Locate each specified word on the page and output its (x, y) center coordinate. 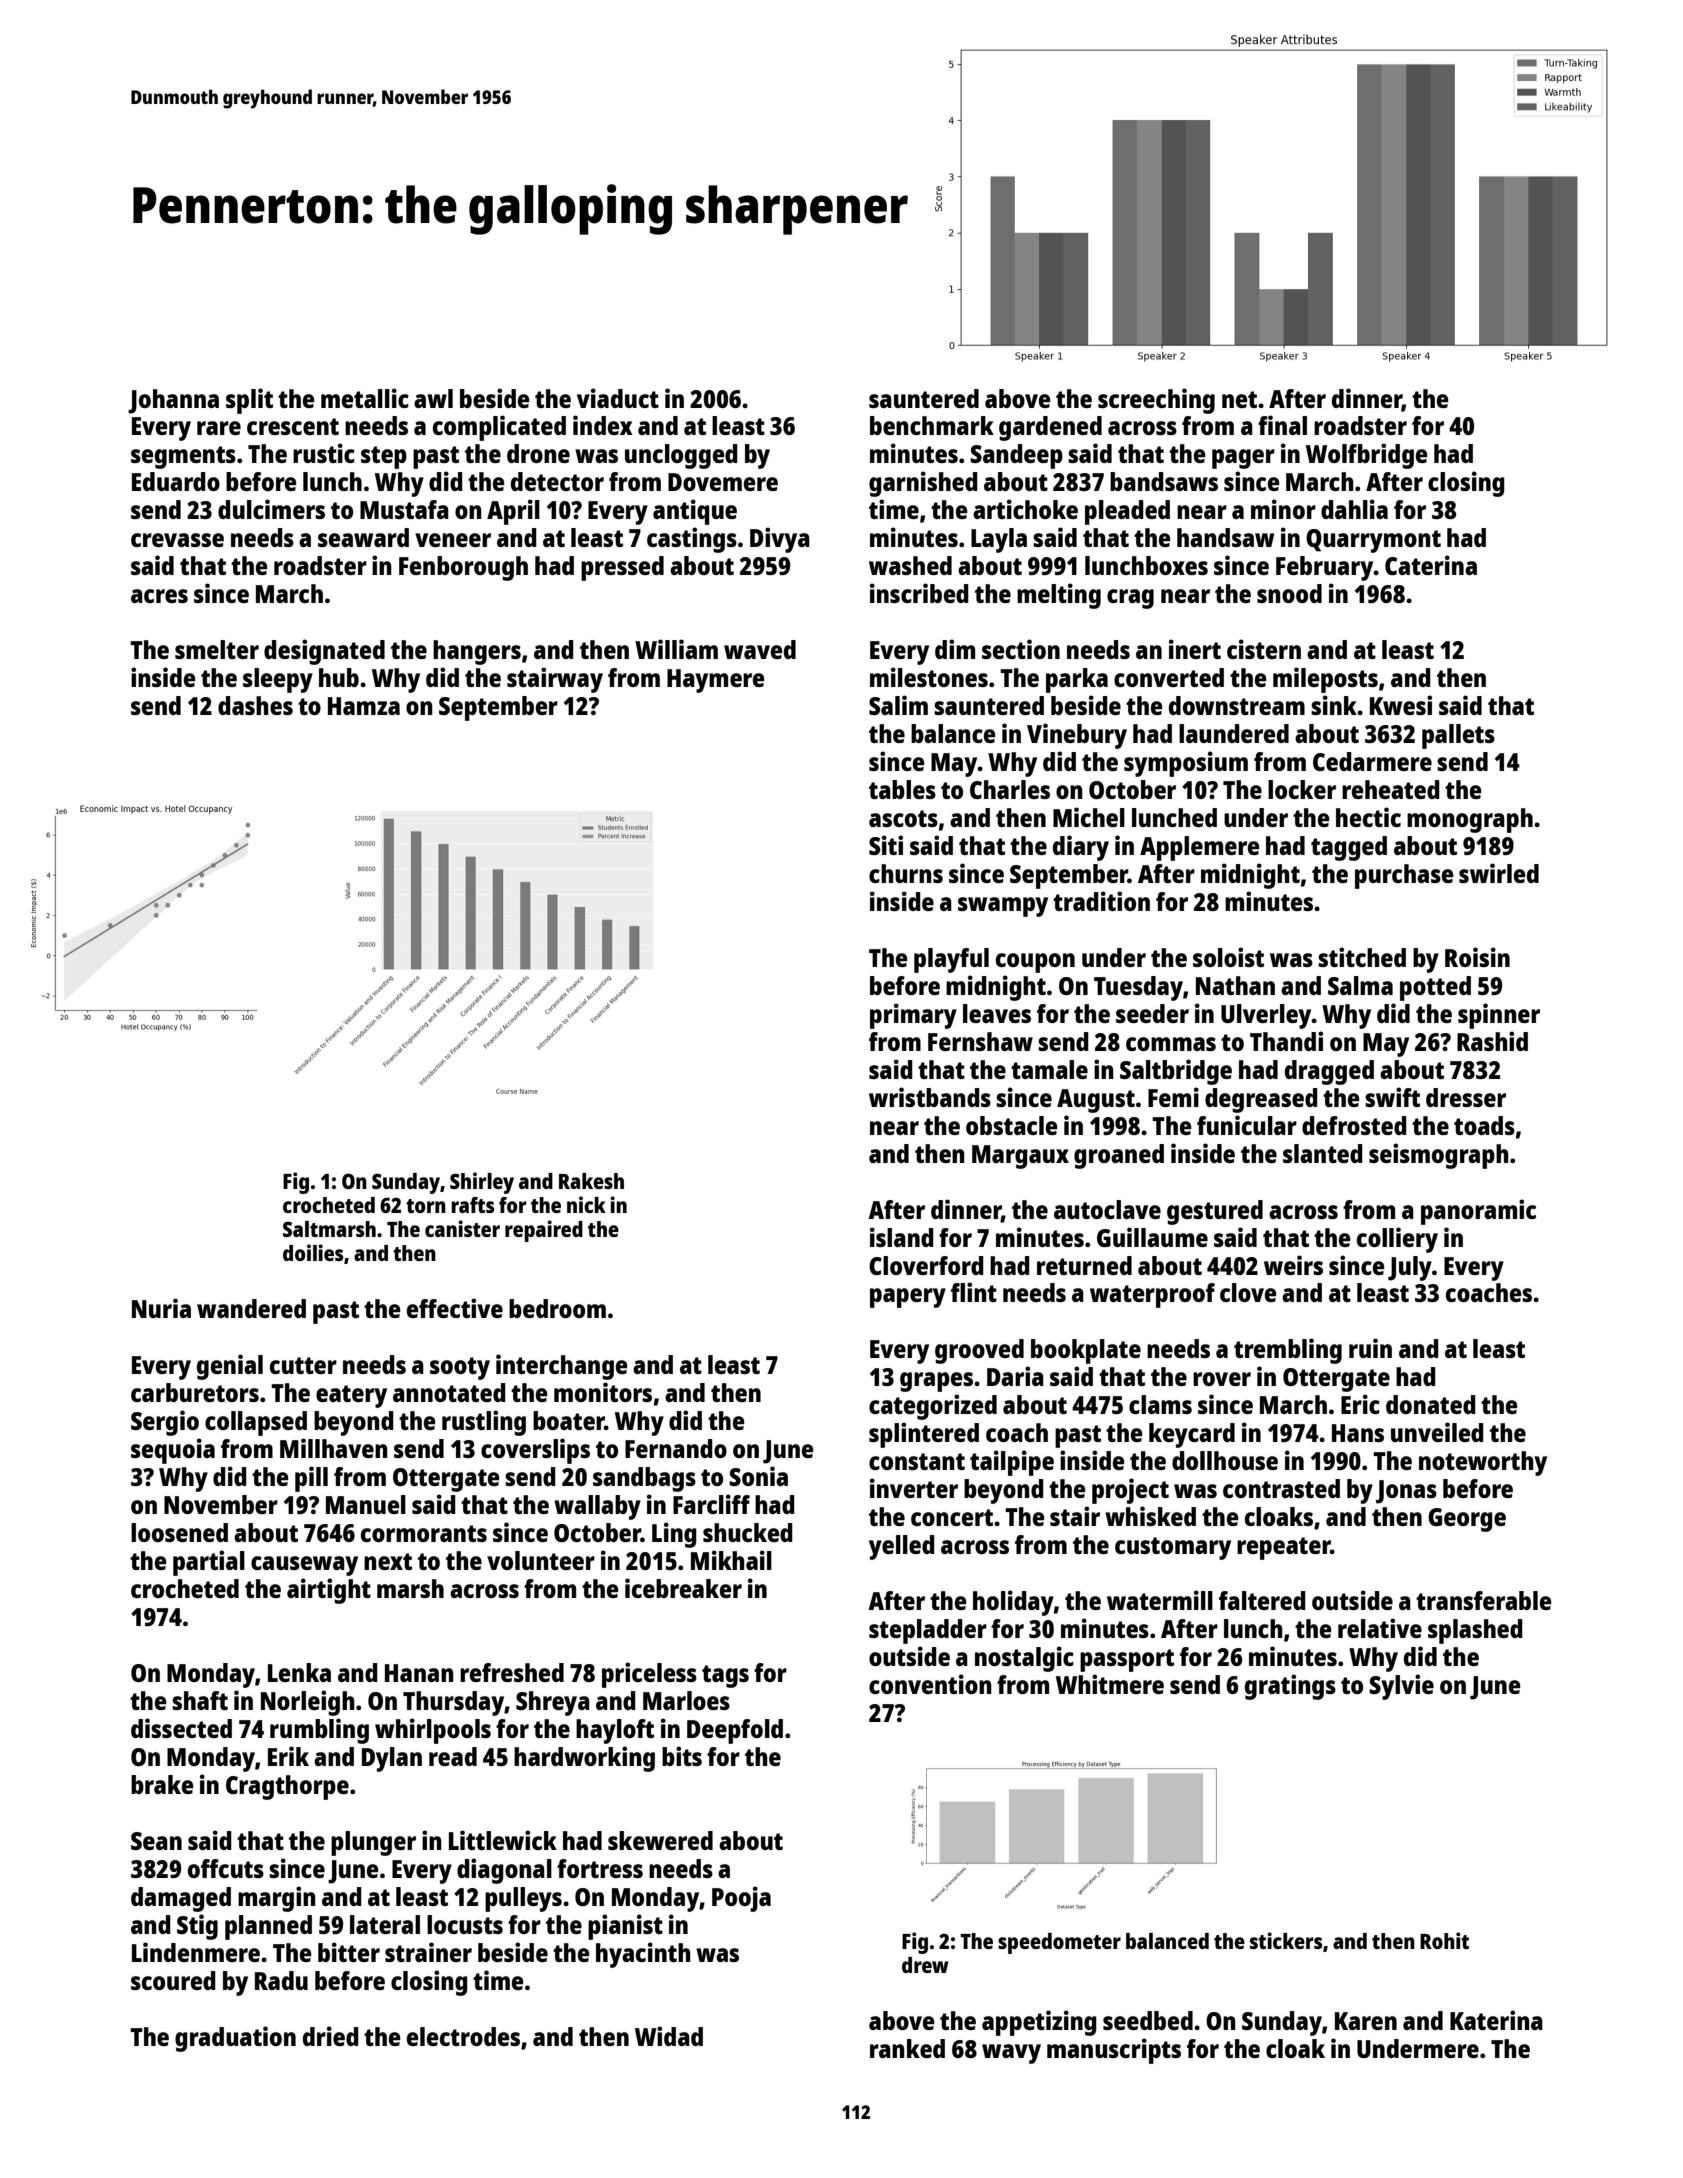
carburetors (195, 1392)
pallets (1458, 736)
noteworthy (1483, 1463)
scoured (173, 1980)
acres (159, 596)
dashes (255, 705)
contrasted (1281, 1488)
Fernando (676, 1448)
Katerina (1496, 2020)
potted (1435, 988)
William (676, 649)
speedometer (1059, 1943)
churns (906, 873)
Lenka (299, 1672)
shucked (748, 1532)
